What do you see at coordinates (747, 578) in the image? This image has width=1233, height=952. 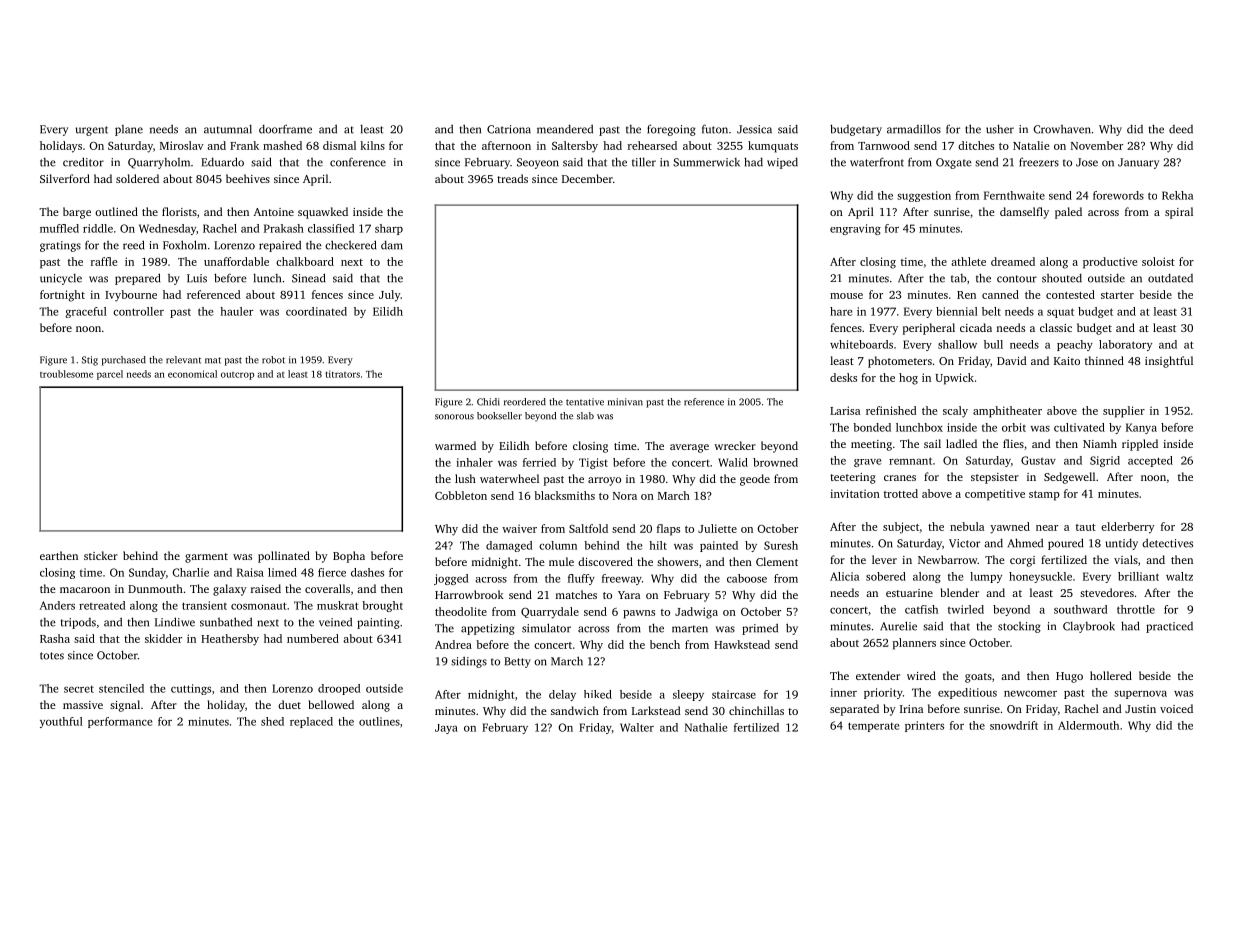 I see `caboose` at bounding box center [747, 578].
